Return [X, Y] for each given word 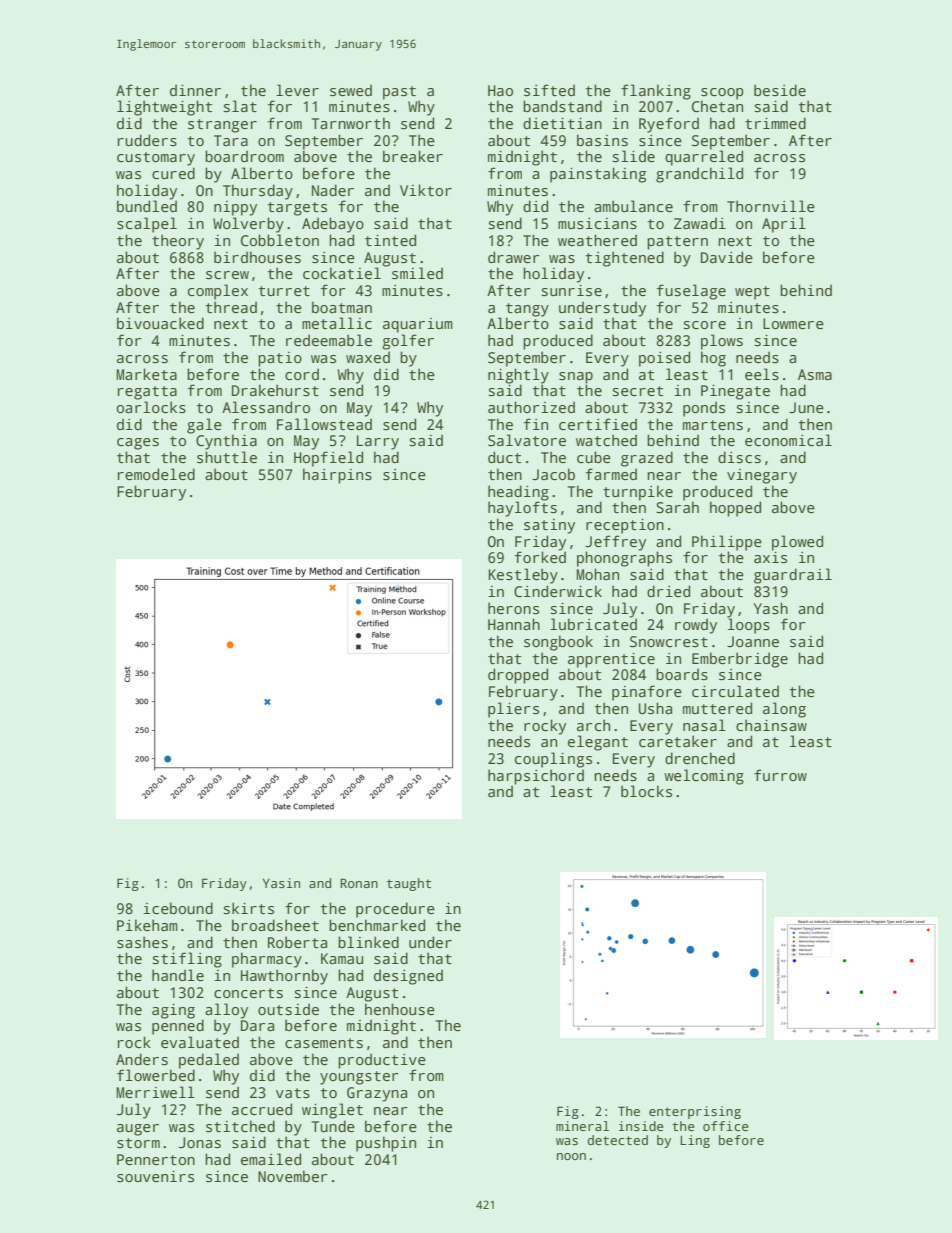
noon [571, 1156]
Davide [727, 257]
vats [293, 1093]
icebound [178, 908]
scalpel [147, 225]
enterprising [695, 1112]
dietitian [562, 123]
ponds [704, 409]
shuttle [227, 457]
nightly [518, 376]
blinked [368, 942]
